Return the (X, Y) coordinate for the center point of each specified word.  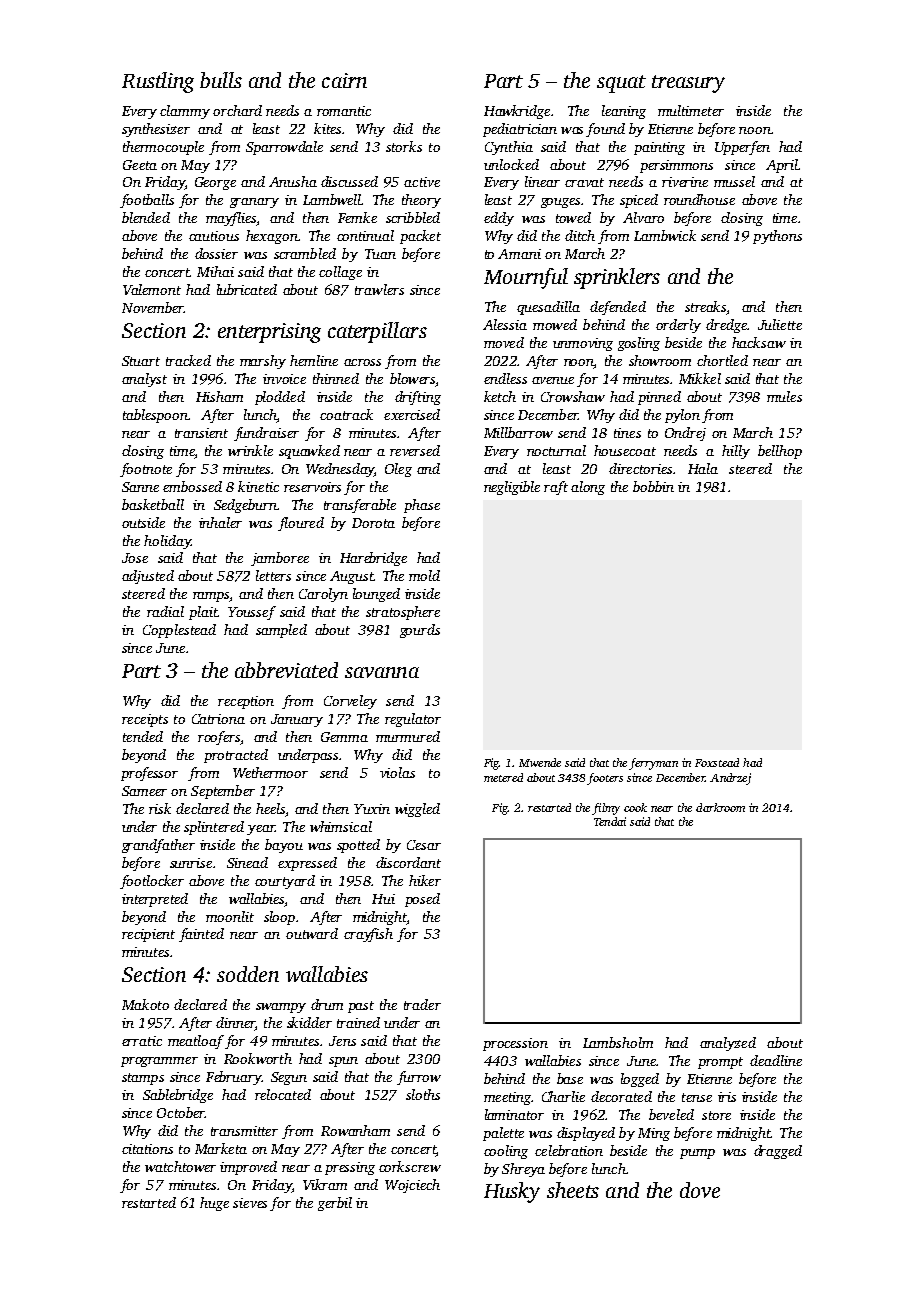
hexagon (272, 237)
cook (635, 807)
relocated (283, 1094)
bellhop (780, 452)
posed (422, 900)
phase (422, 506)
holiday (167, 542)
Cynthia (509, 148)
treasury (688, 84)
